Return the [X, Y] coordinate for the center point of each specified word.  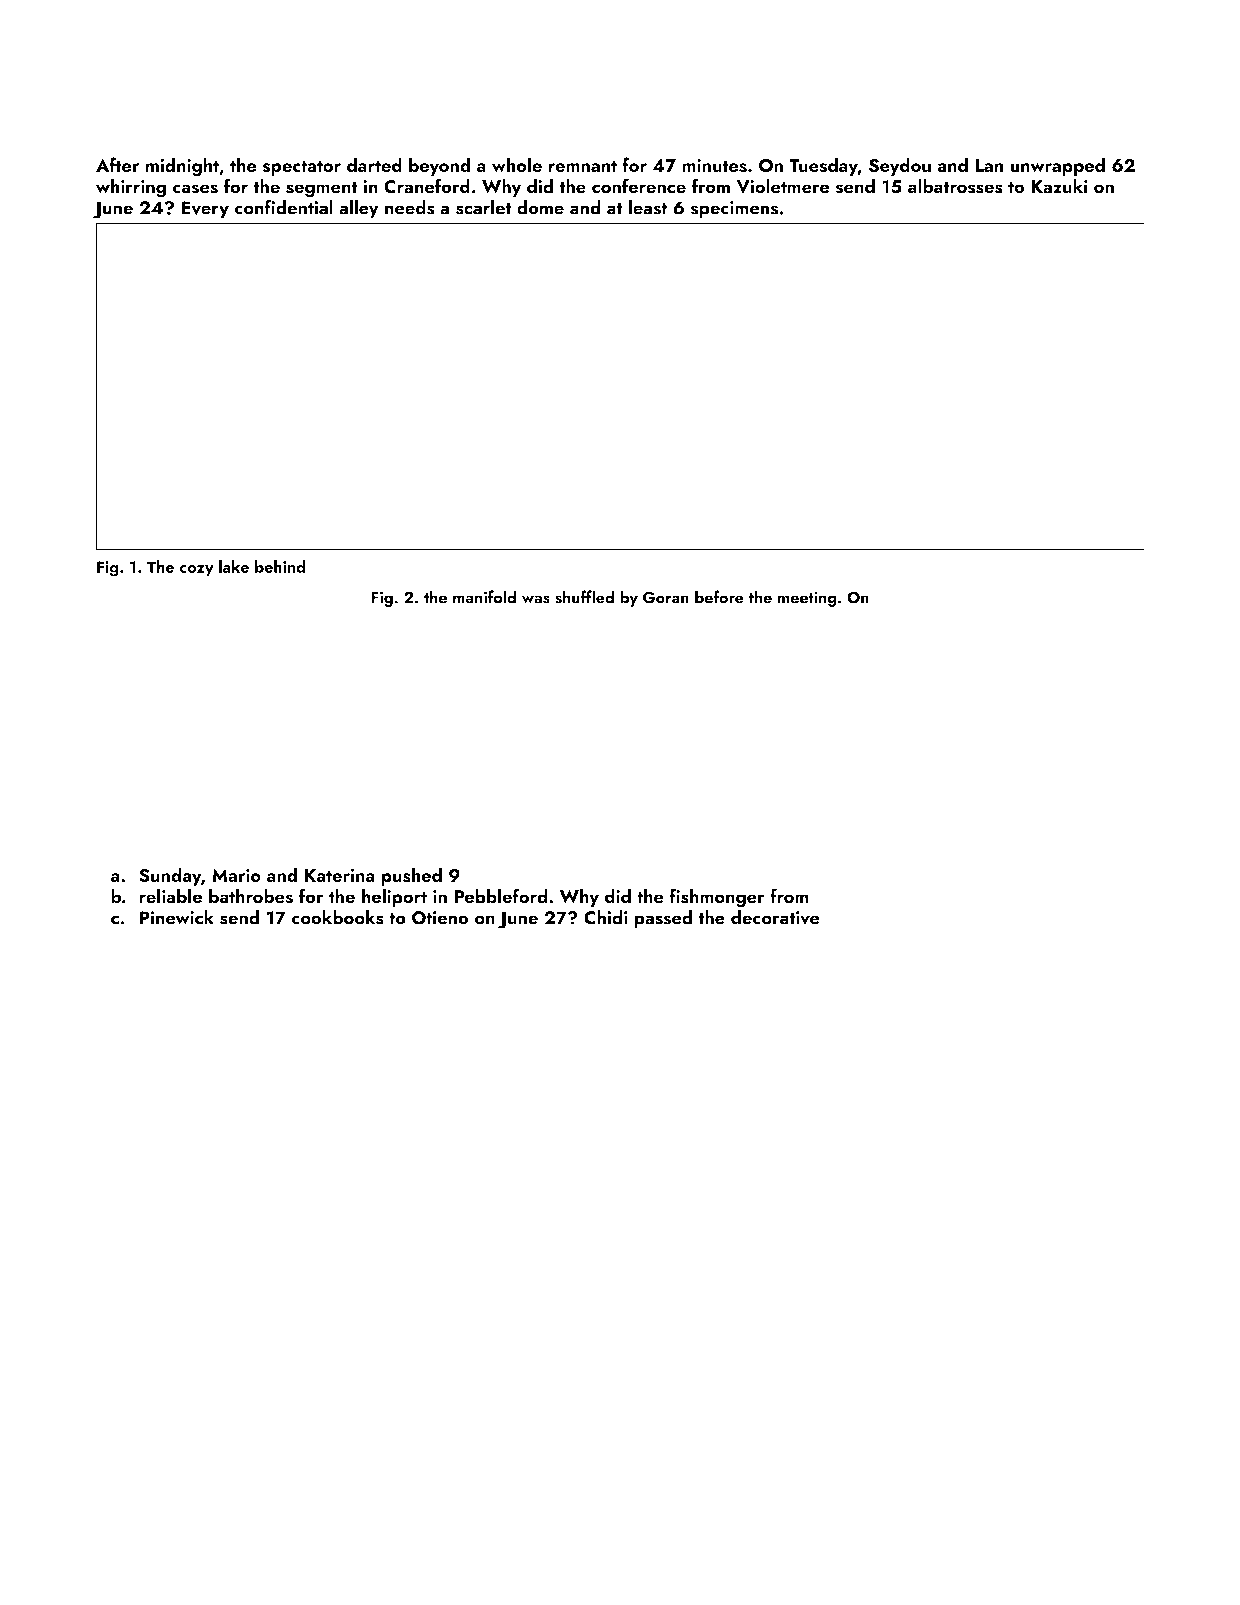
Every [205, 210]
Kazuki [1059, 186]
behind [280, 566]
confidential [284, 207]
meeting [807, 599]
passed [663, 919]
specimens [734, 210]
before [719, 597]
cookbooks [338, 917]
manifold [484, 597]
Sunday [170, 876]
